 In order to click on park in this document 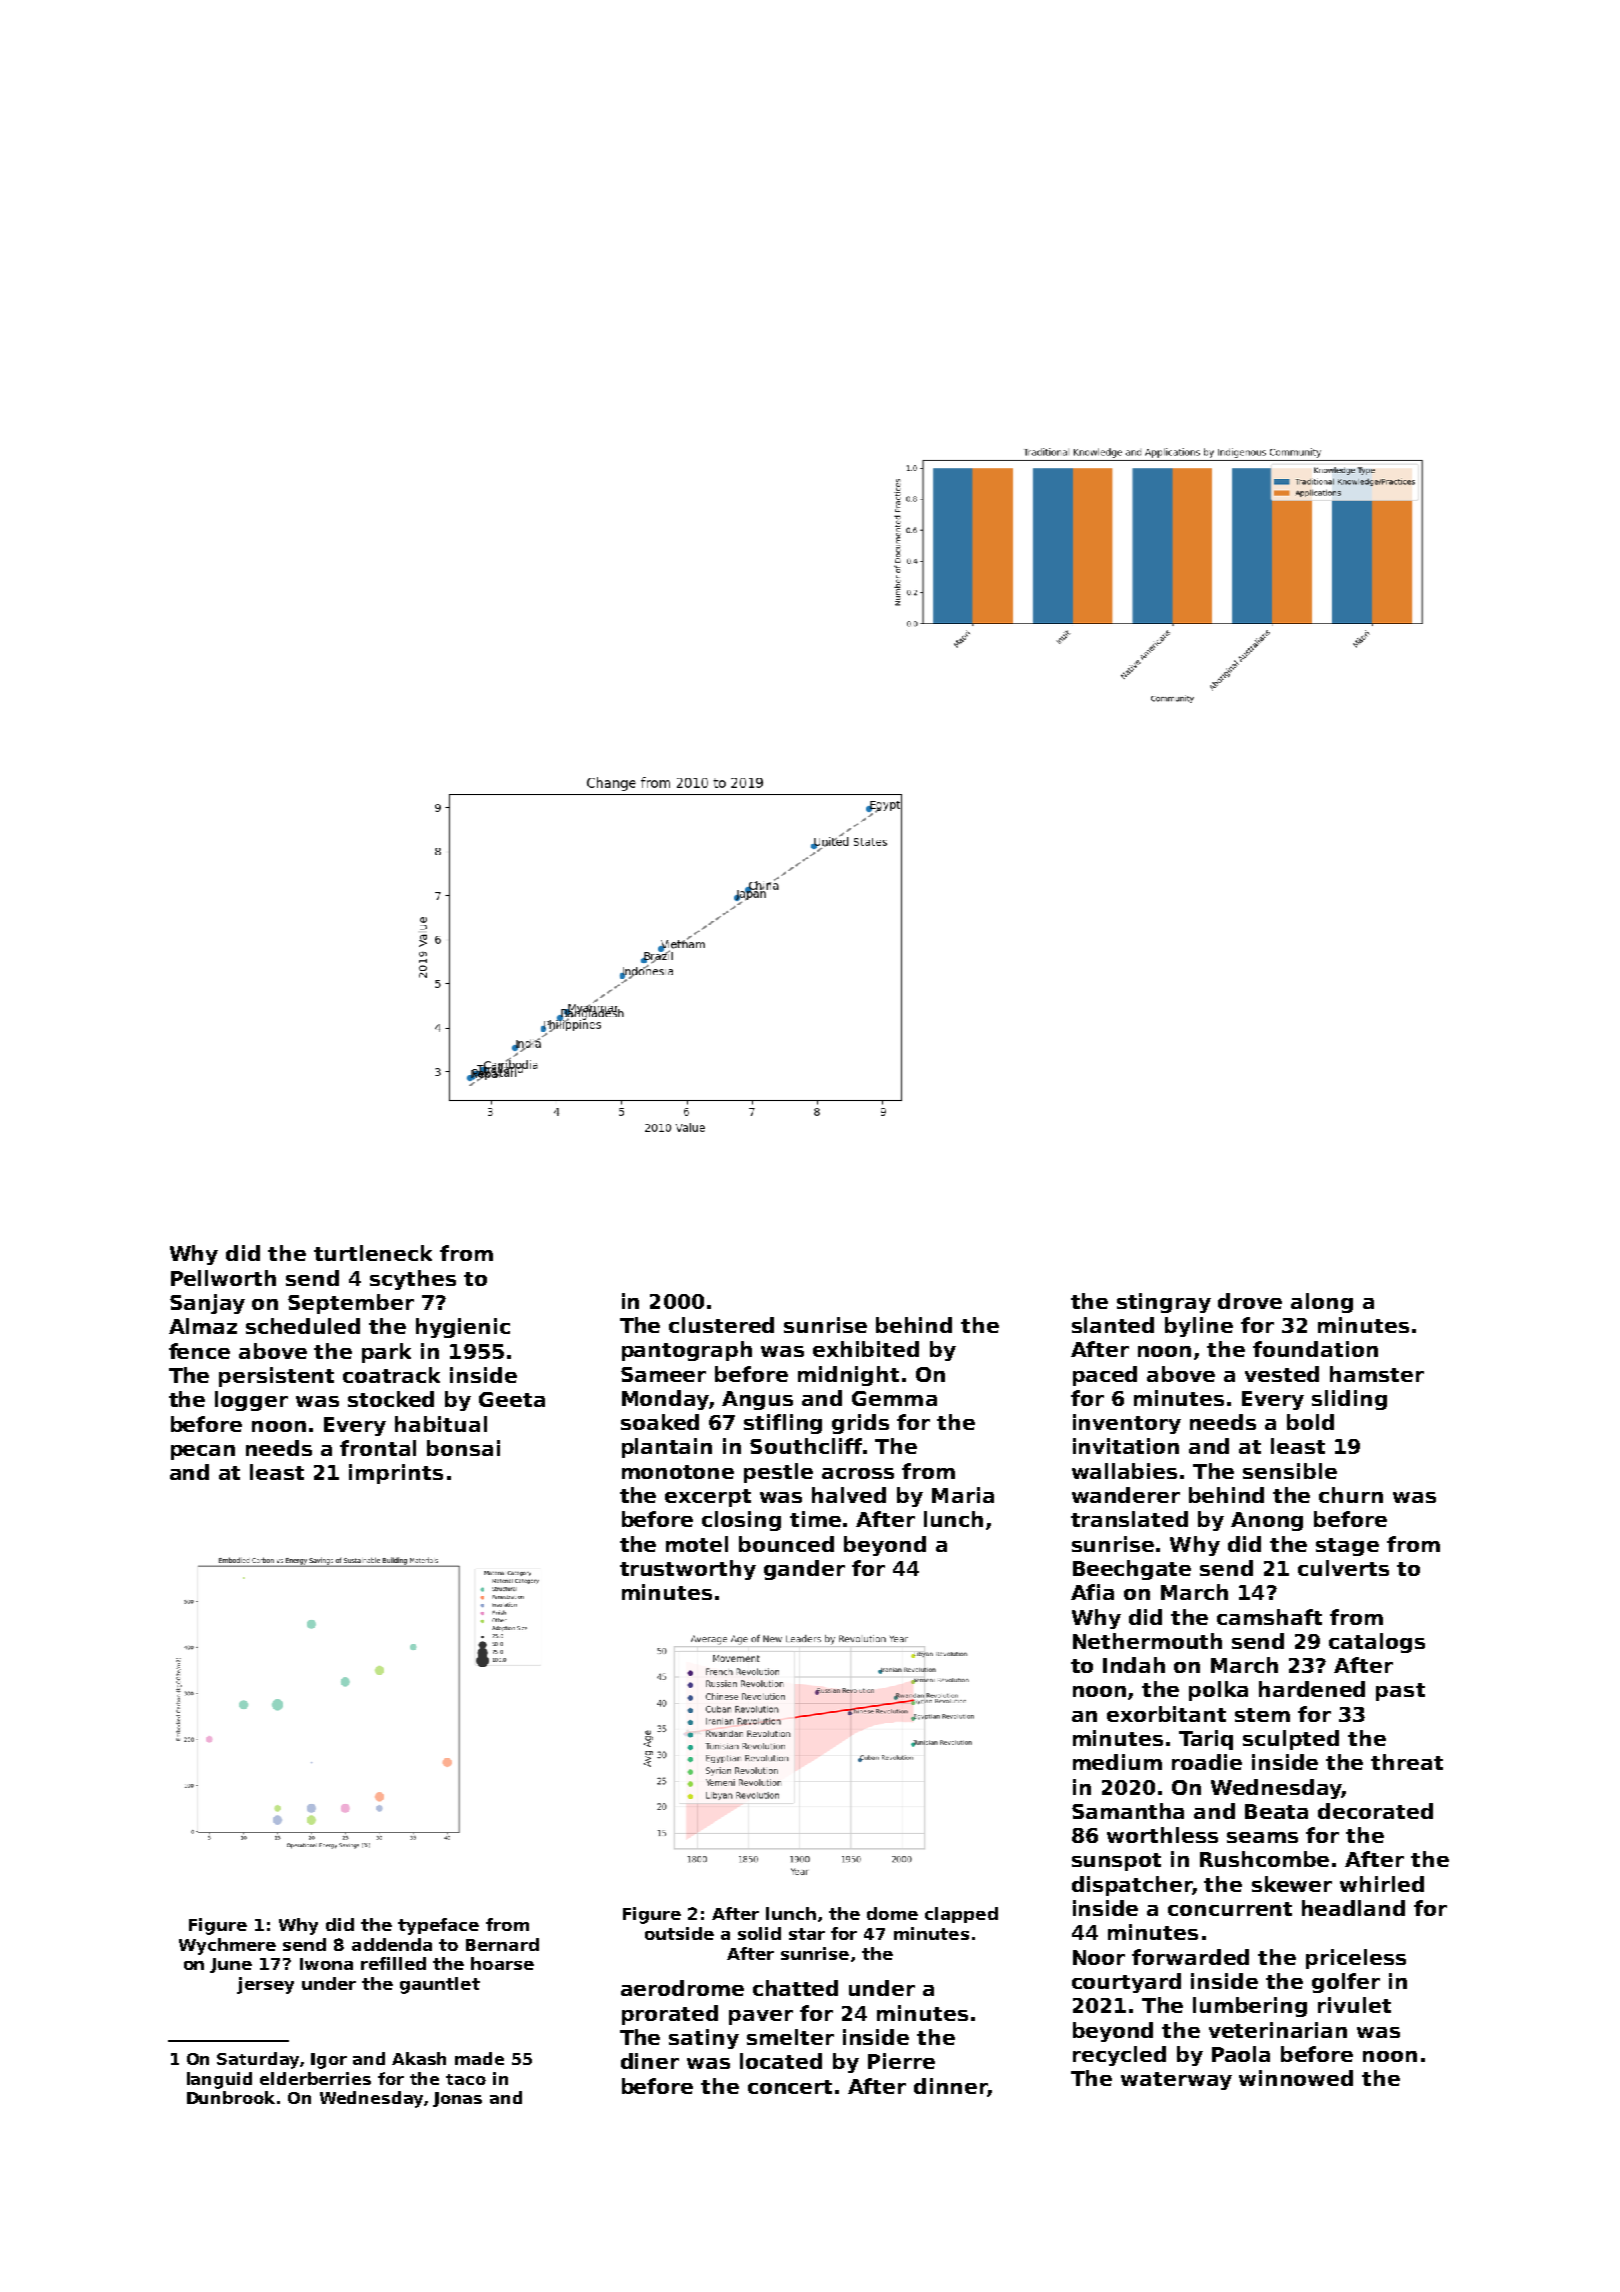, I will do `click(386, 1353)`.
